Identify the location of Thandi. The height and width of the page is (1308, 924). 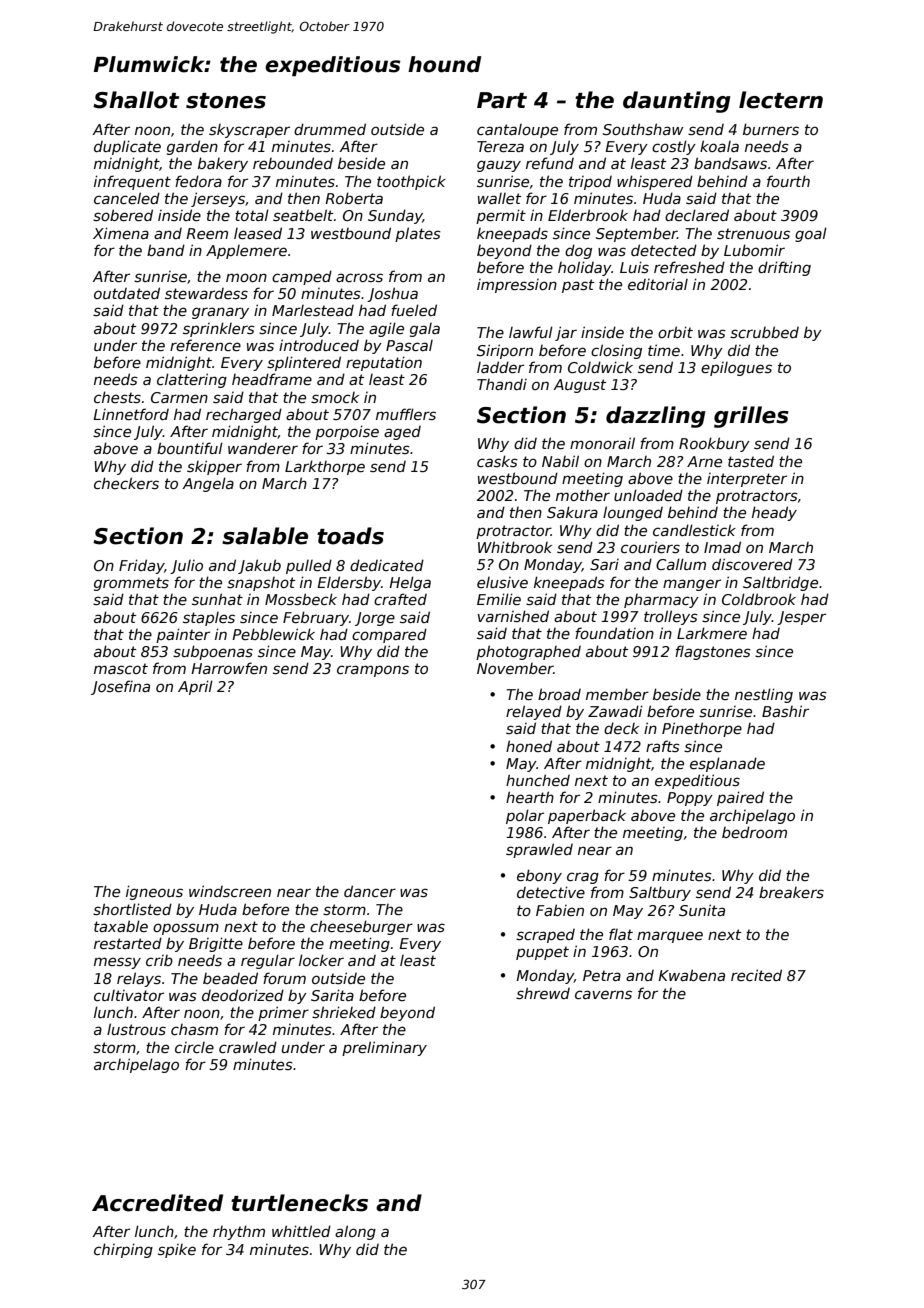
(502, 384).
